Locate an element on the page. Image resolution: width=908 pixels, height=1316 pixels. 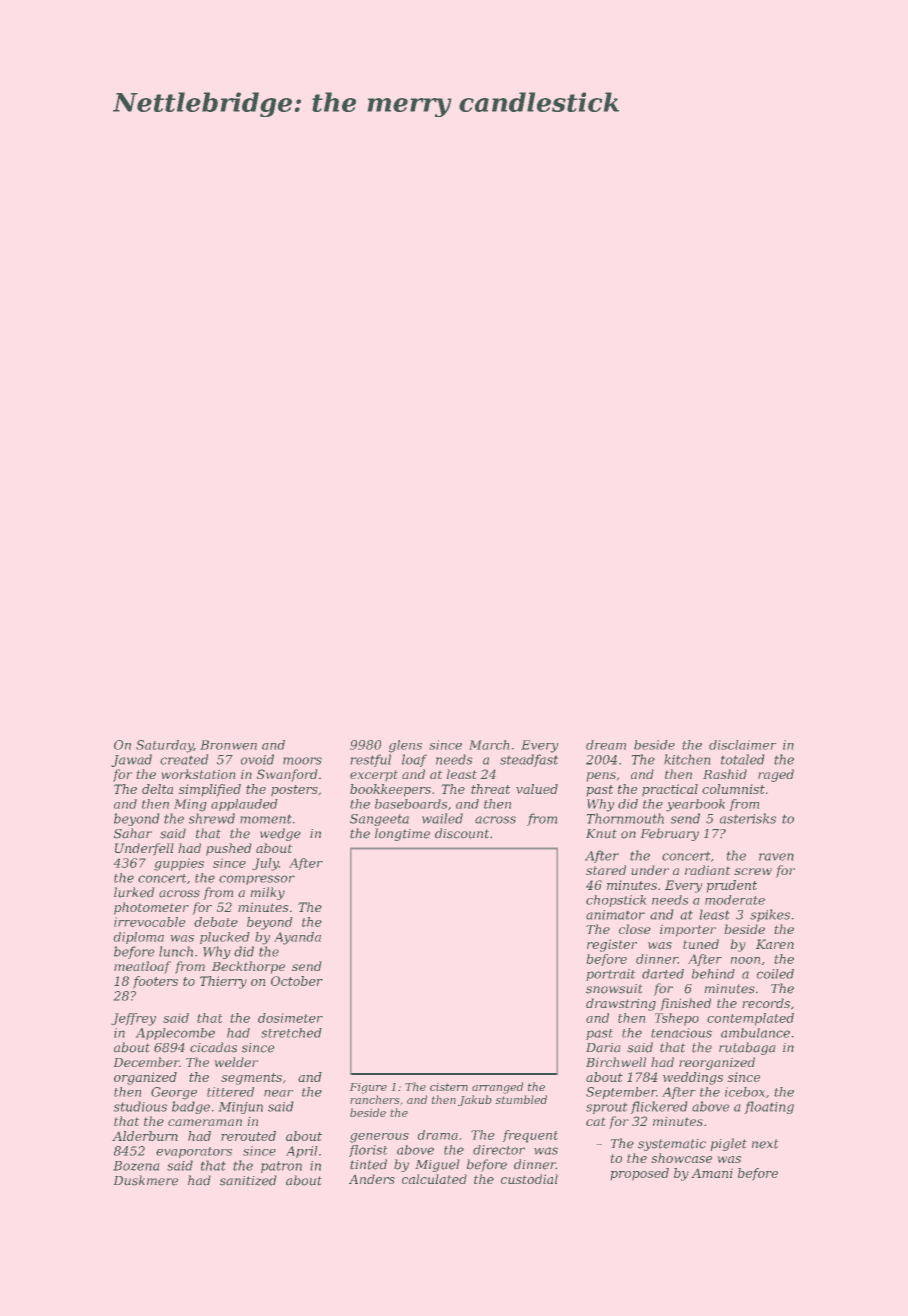
rerouted is located at coordinates (248, 1136).
